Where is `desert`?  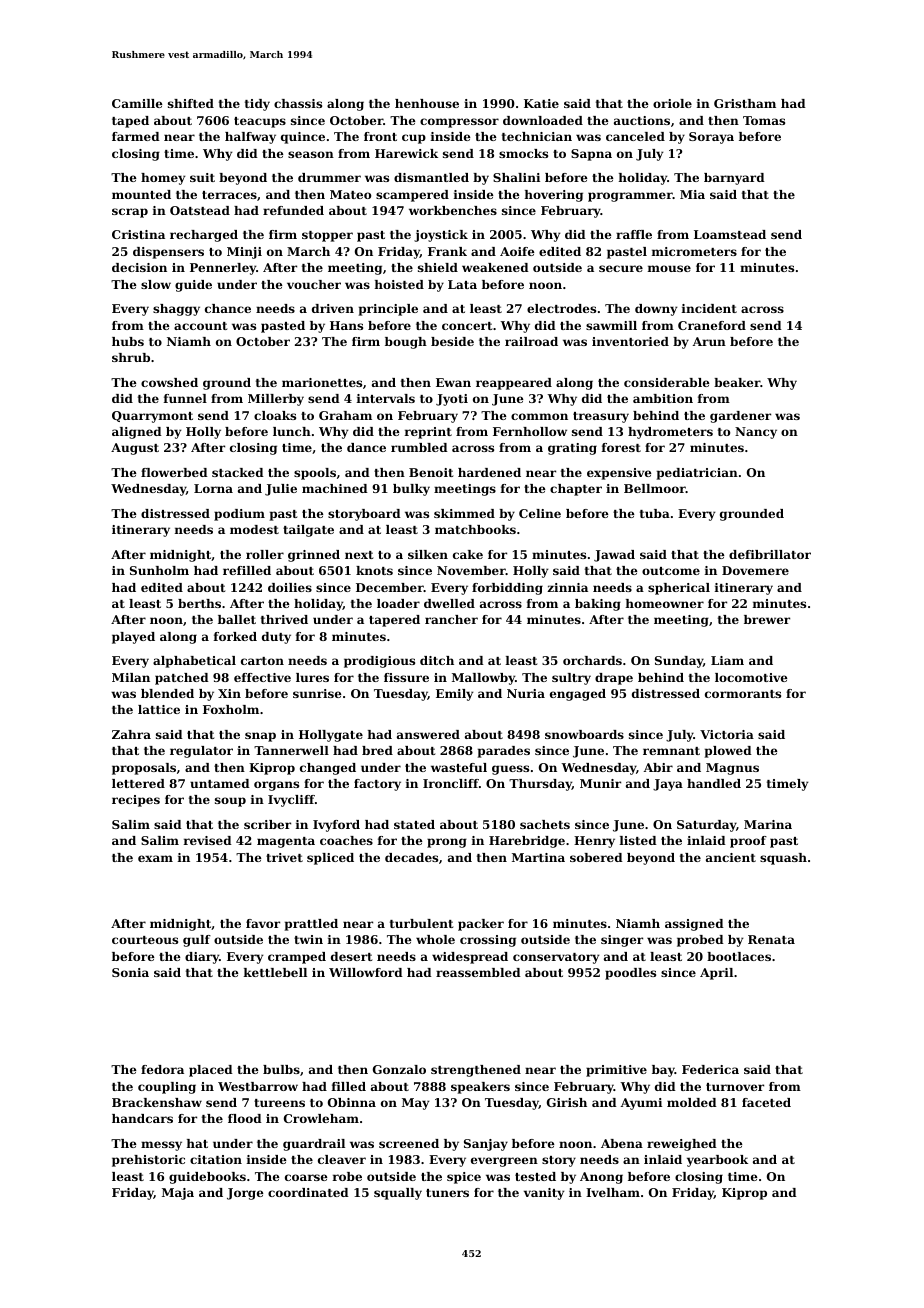
desert is located at coordinates (351, 956).
